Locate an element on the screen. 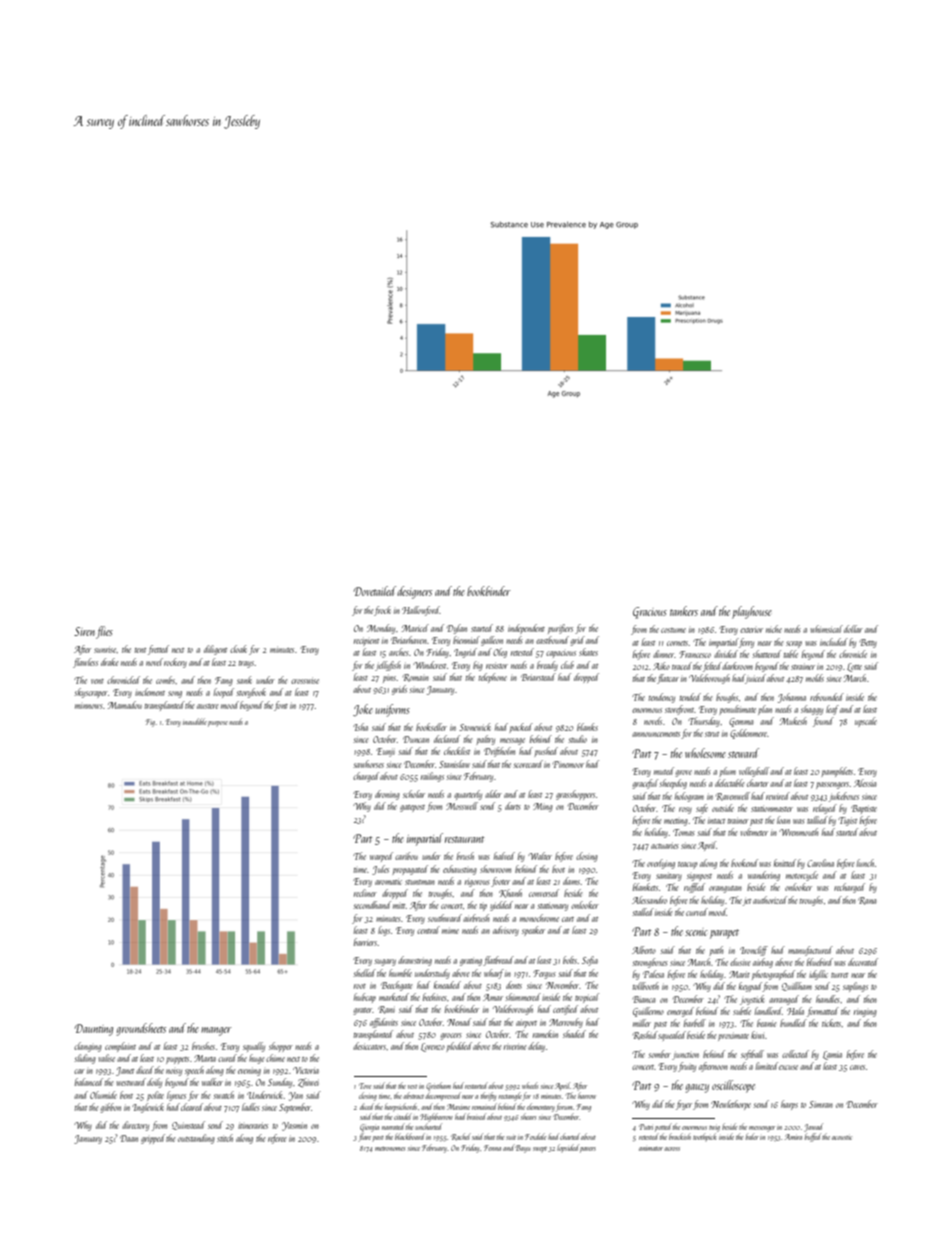 This screenshot has width=952, height=1233. bluebird is located at coordinates (820, 962).
